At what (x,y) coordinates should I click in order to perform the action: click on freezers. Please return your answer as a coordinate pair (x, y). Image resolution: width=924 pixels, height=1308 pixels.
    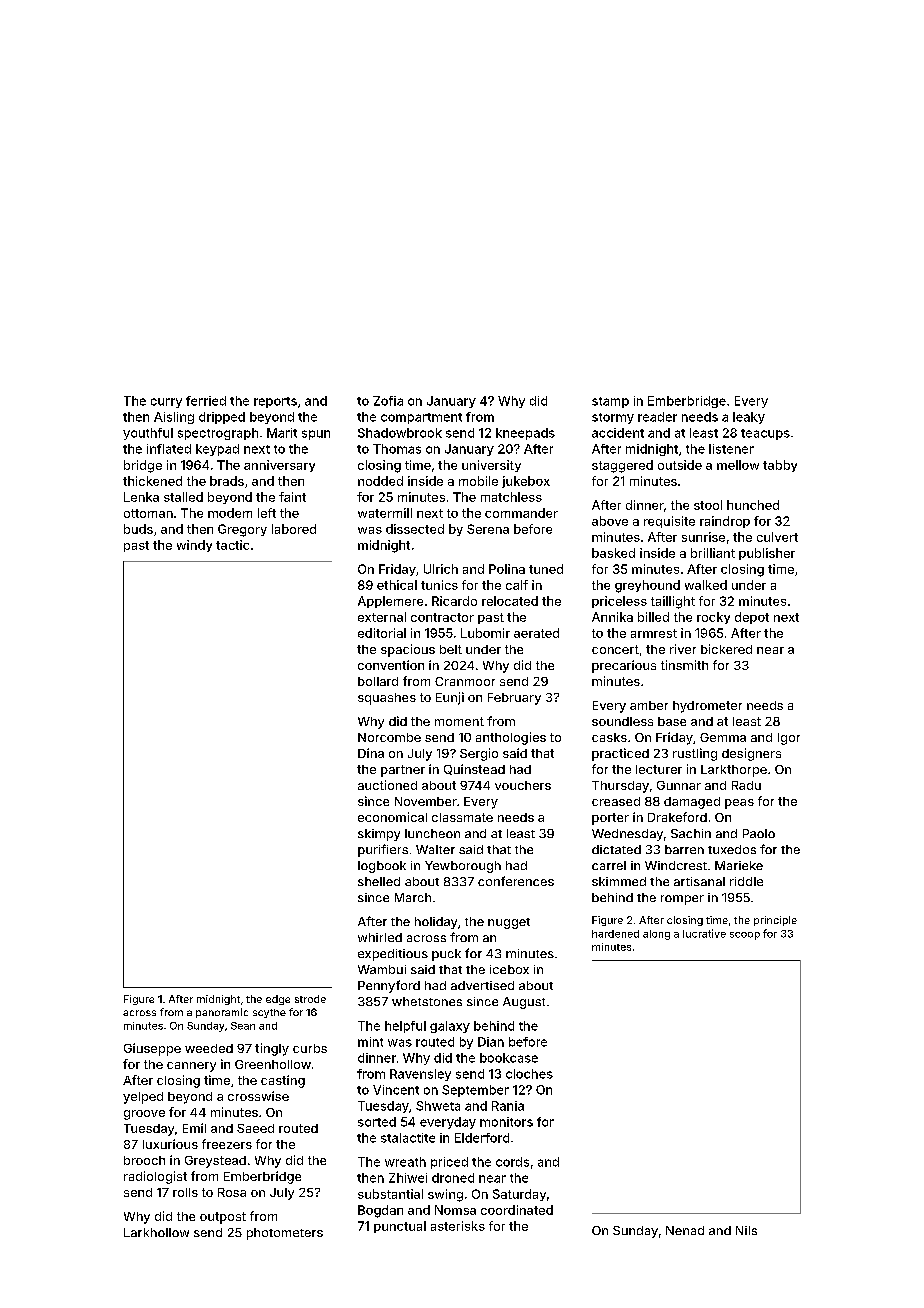
    Looking at the image, I should click on (227, 1144).
